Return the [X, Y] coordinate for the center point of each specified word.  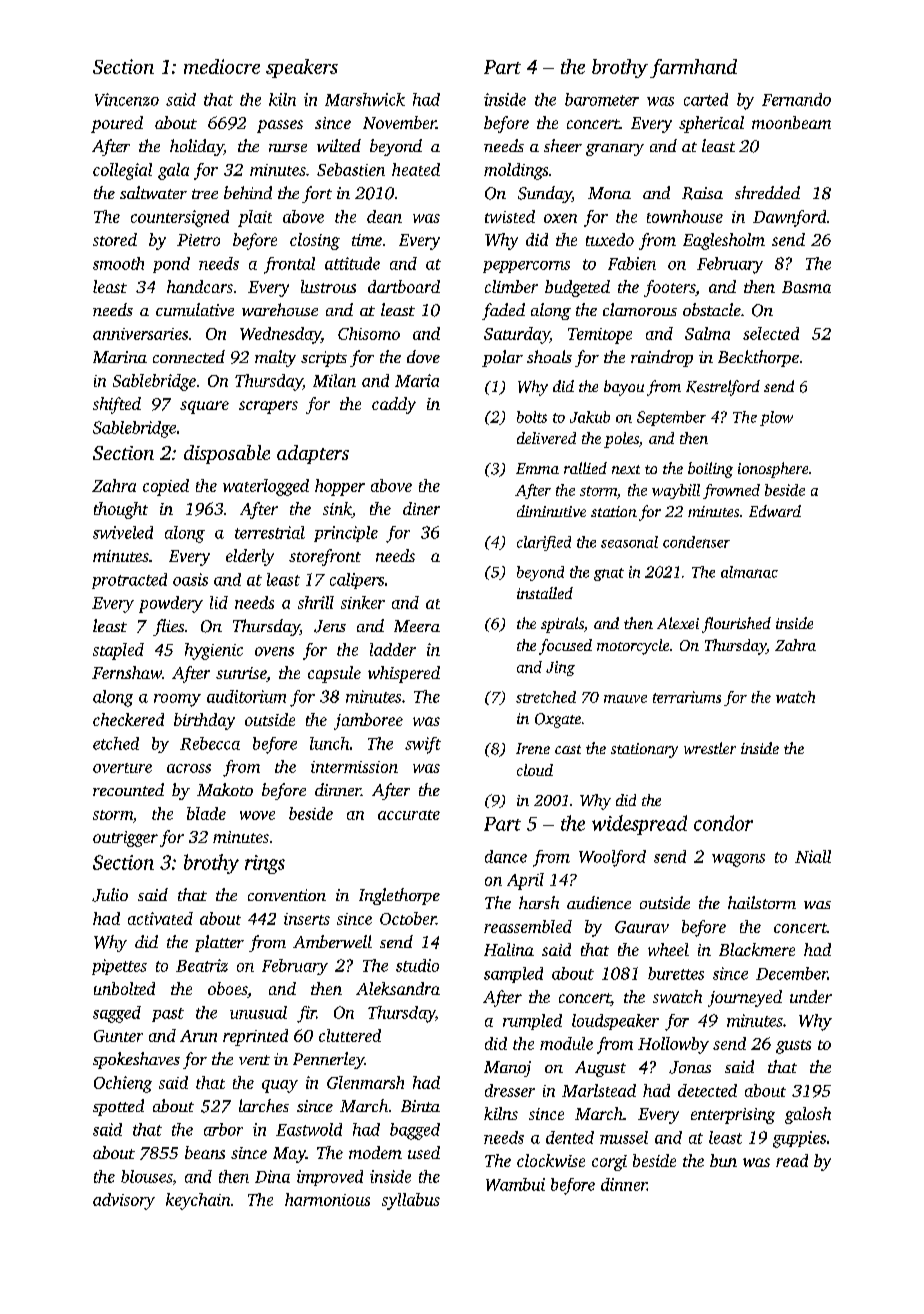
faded [503, 311]
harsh [539, 902]
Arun [198, 1036]
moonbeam [791, 122]
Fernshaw [127, 672]
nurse [288, 148]
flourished [736, 625]
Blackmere [757, 949]
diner [421, 508]
